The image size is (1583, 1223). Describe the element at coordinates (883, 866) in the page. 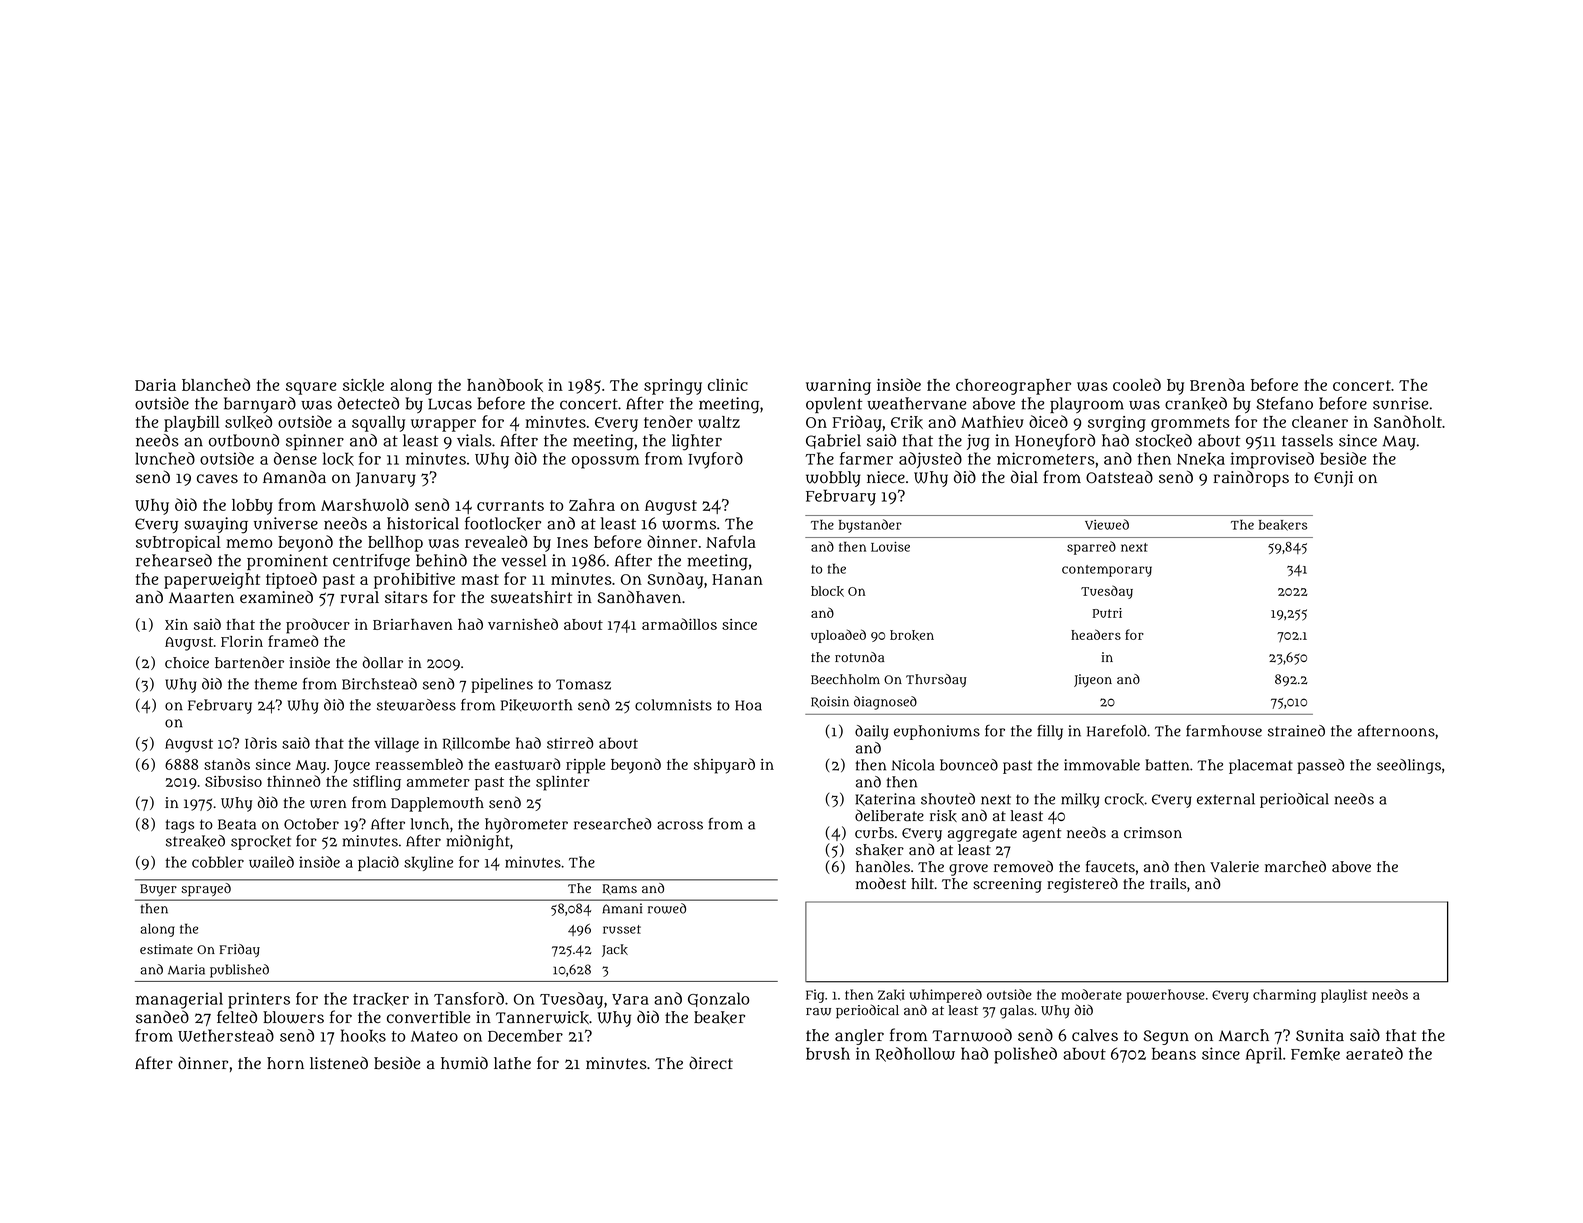

I see `handles` at that location.
